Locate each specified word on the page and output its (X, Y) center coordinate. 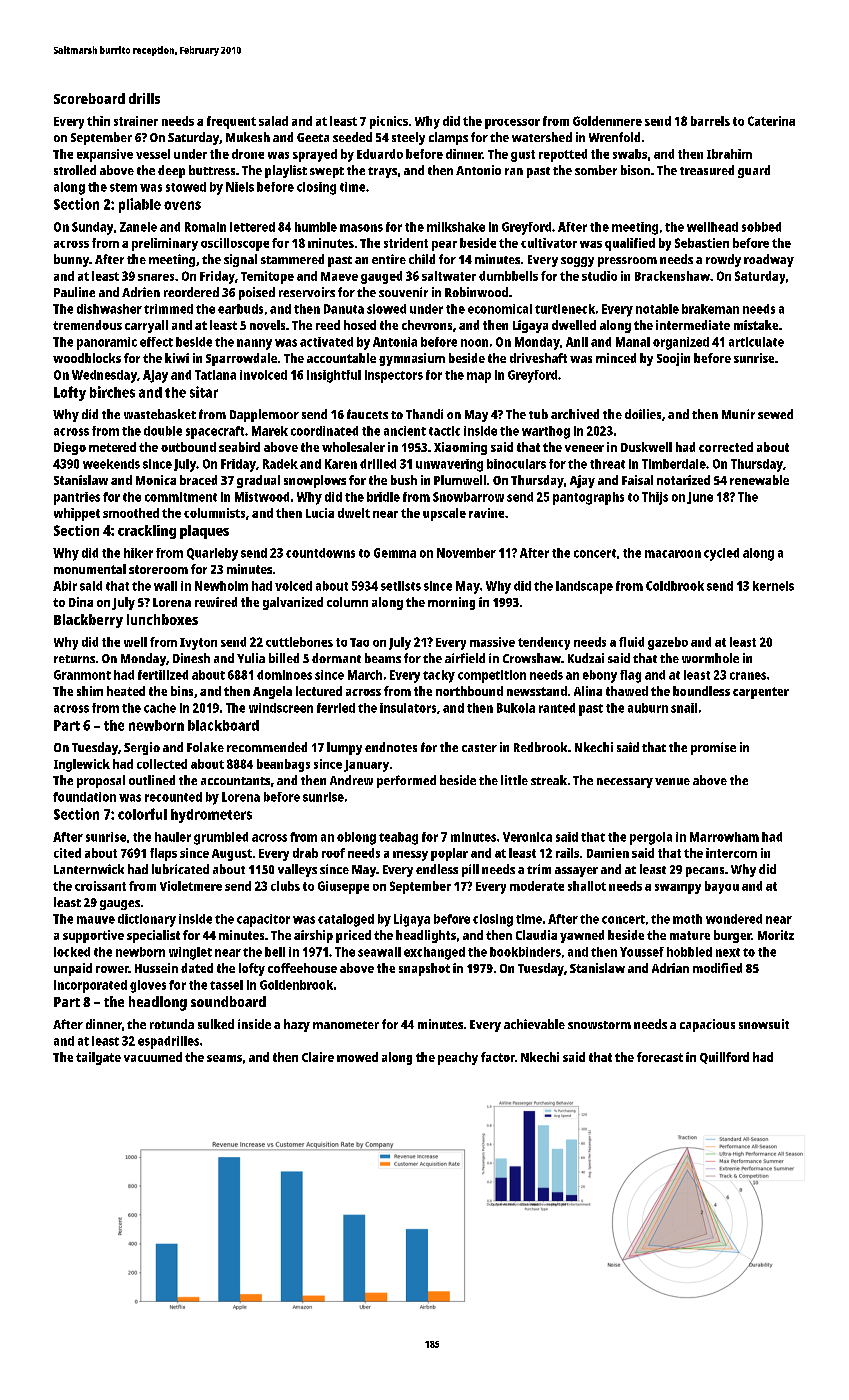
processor (512, 124)
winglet (190, 953)
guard (754, 171)
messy (410, 856)
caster (479, 748)
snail (684, 708)
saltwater (449, 276)
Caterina (771, 121)
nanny (254, 344)
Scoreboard (89, 98)
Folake (205, 747)
